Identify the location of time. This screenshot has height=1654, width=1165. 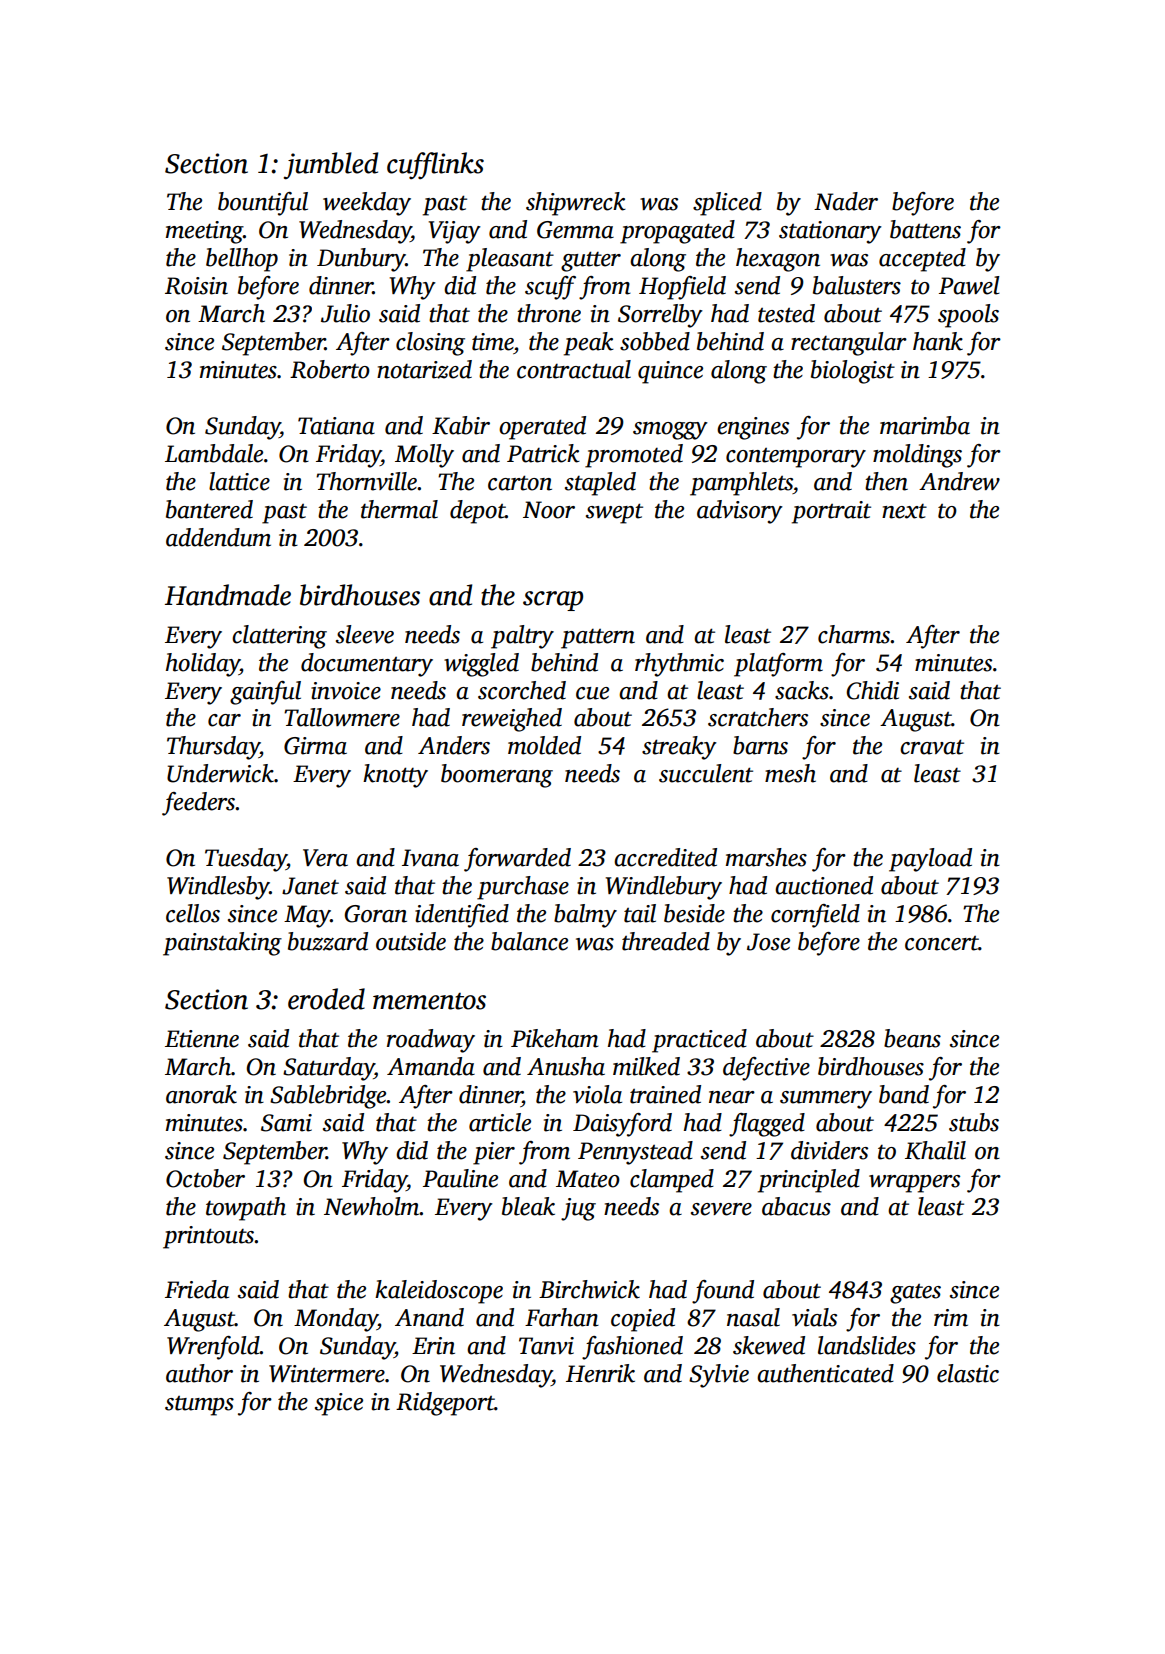
(493, 342).
